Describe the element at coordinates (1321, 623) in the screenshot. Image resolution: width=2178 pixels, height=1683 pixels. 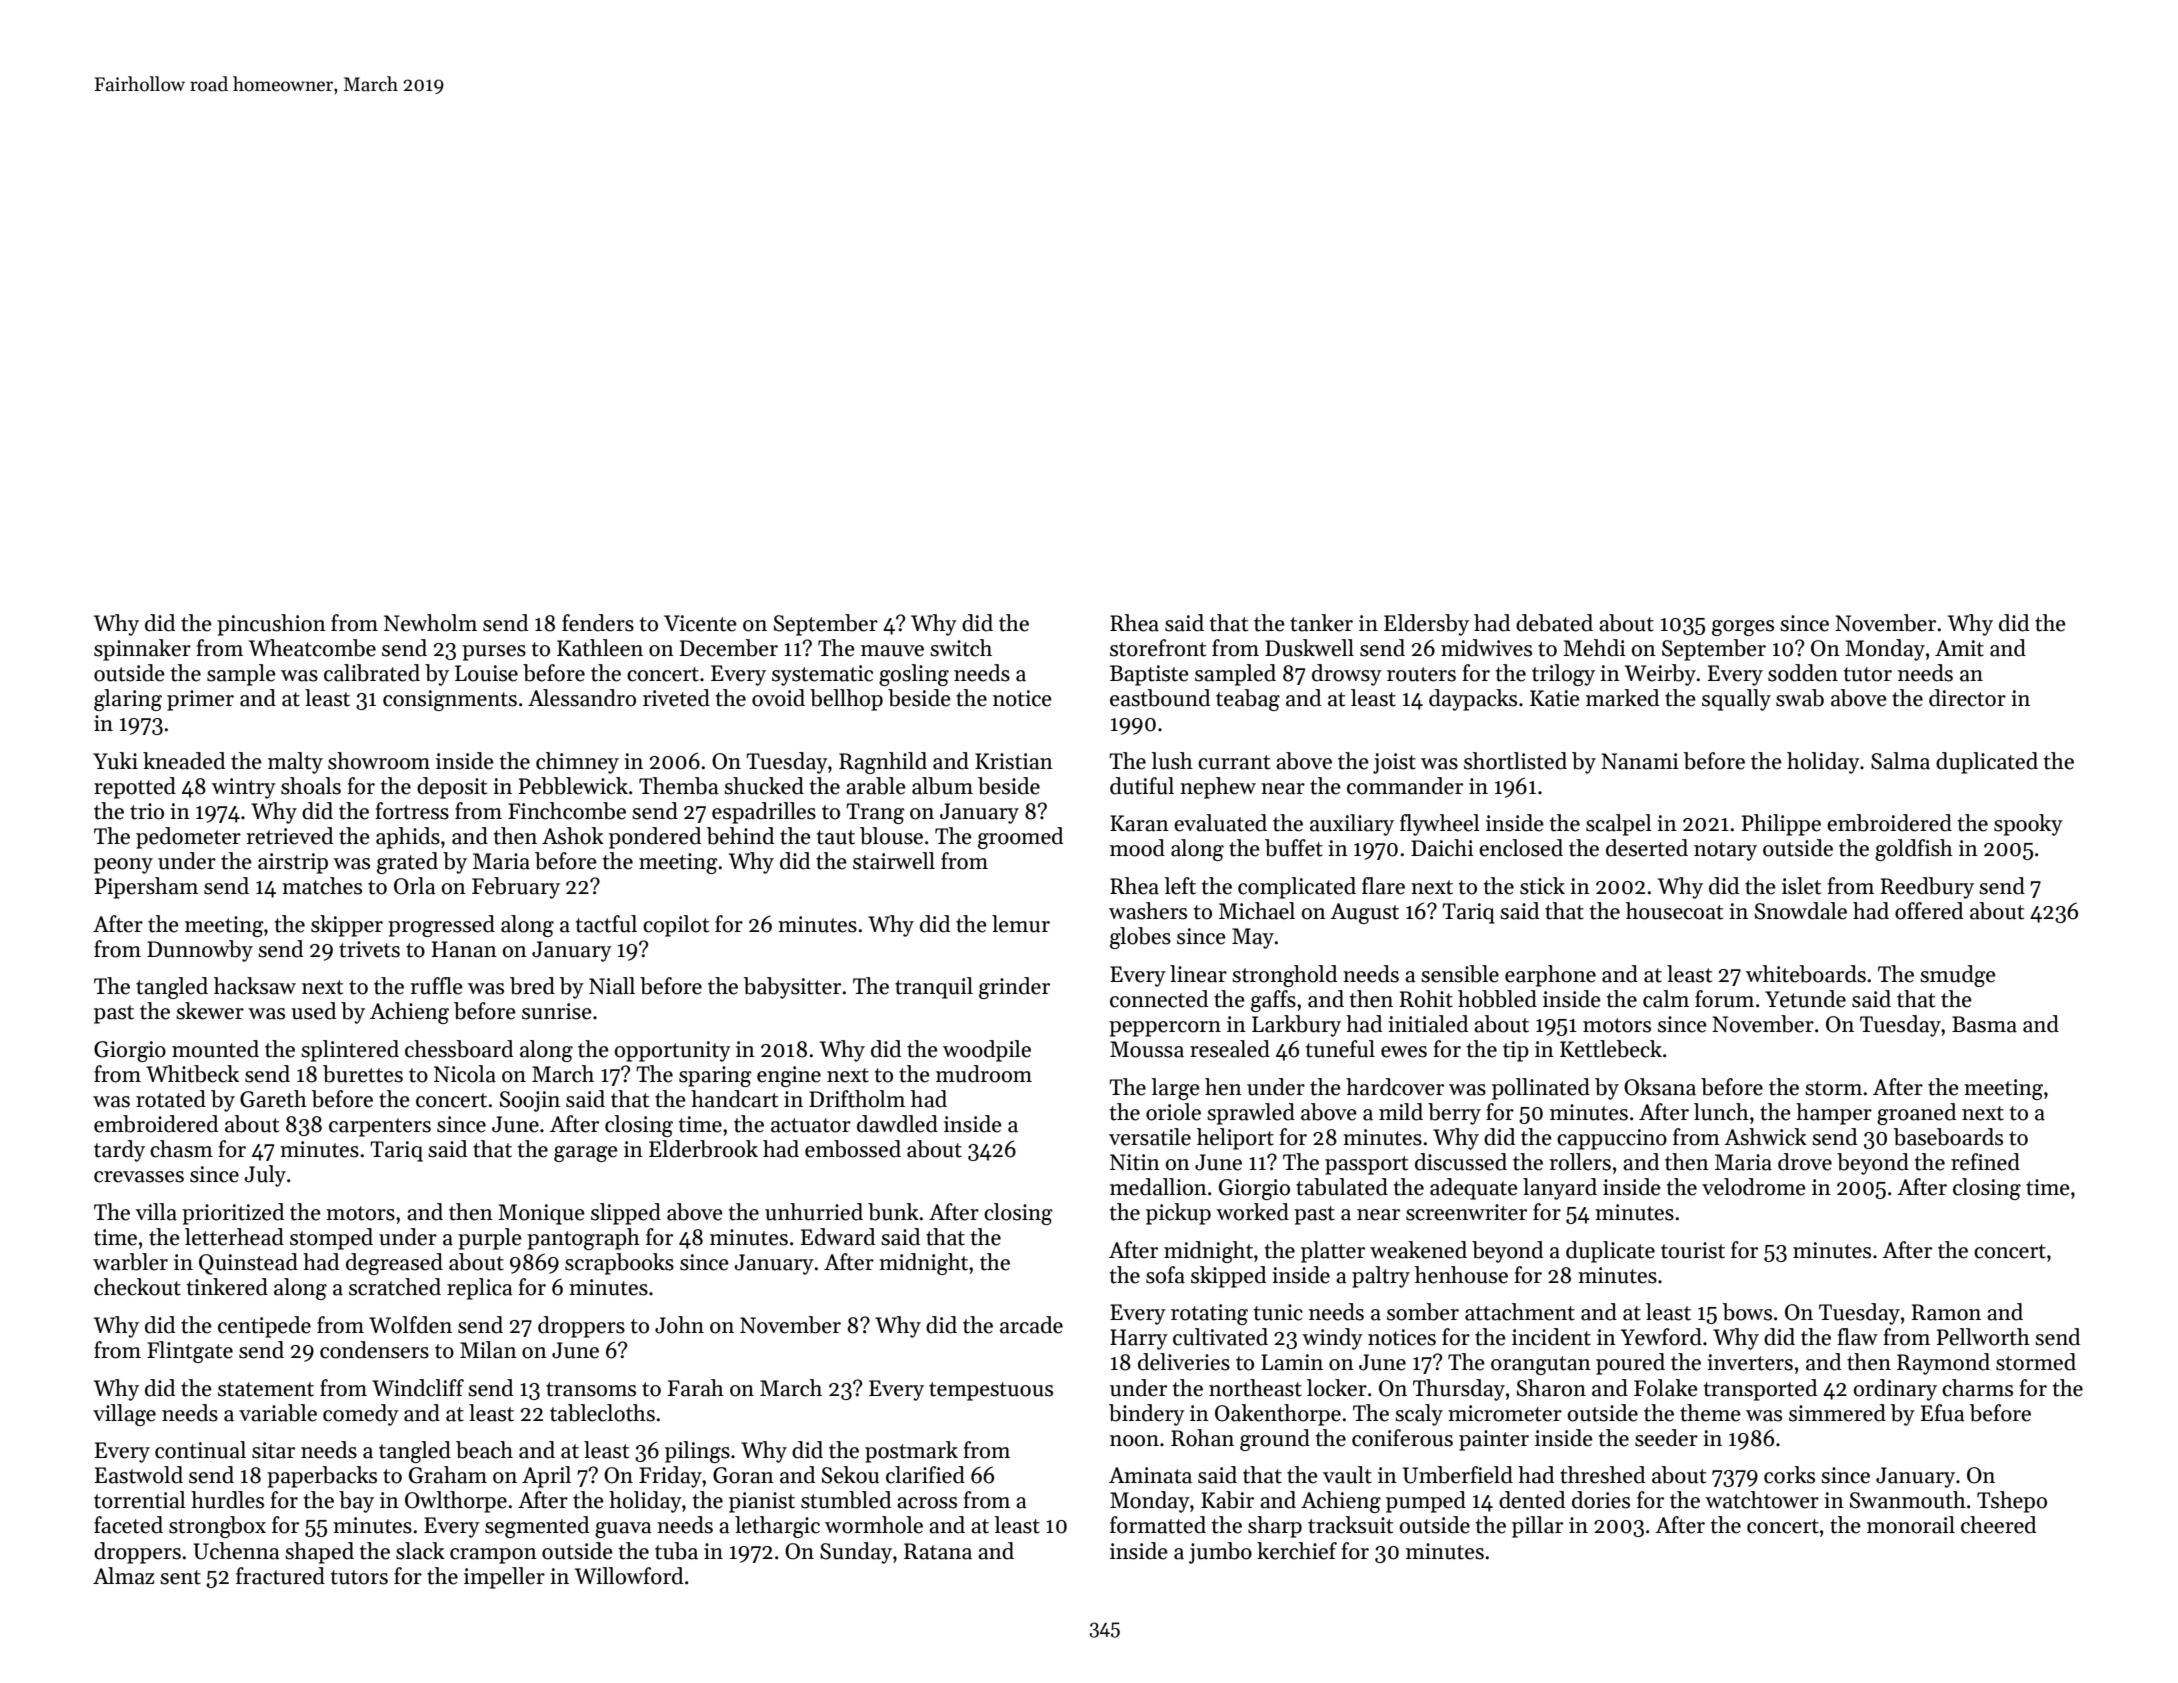
I see `tanker` at that location.
